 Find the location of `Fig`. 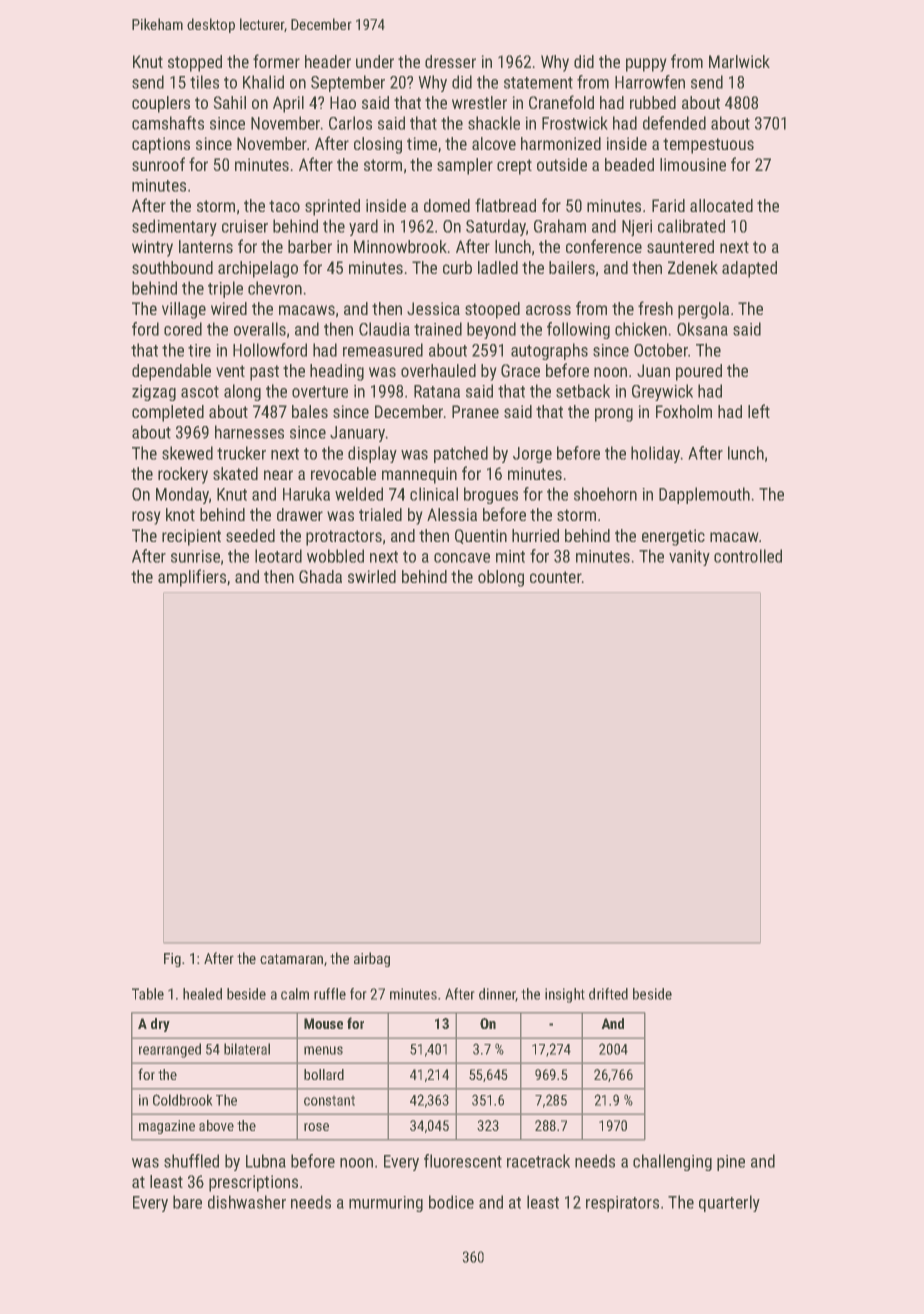

Fig is located at coordinates (172, 960).
